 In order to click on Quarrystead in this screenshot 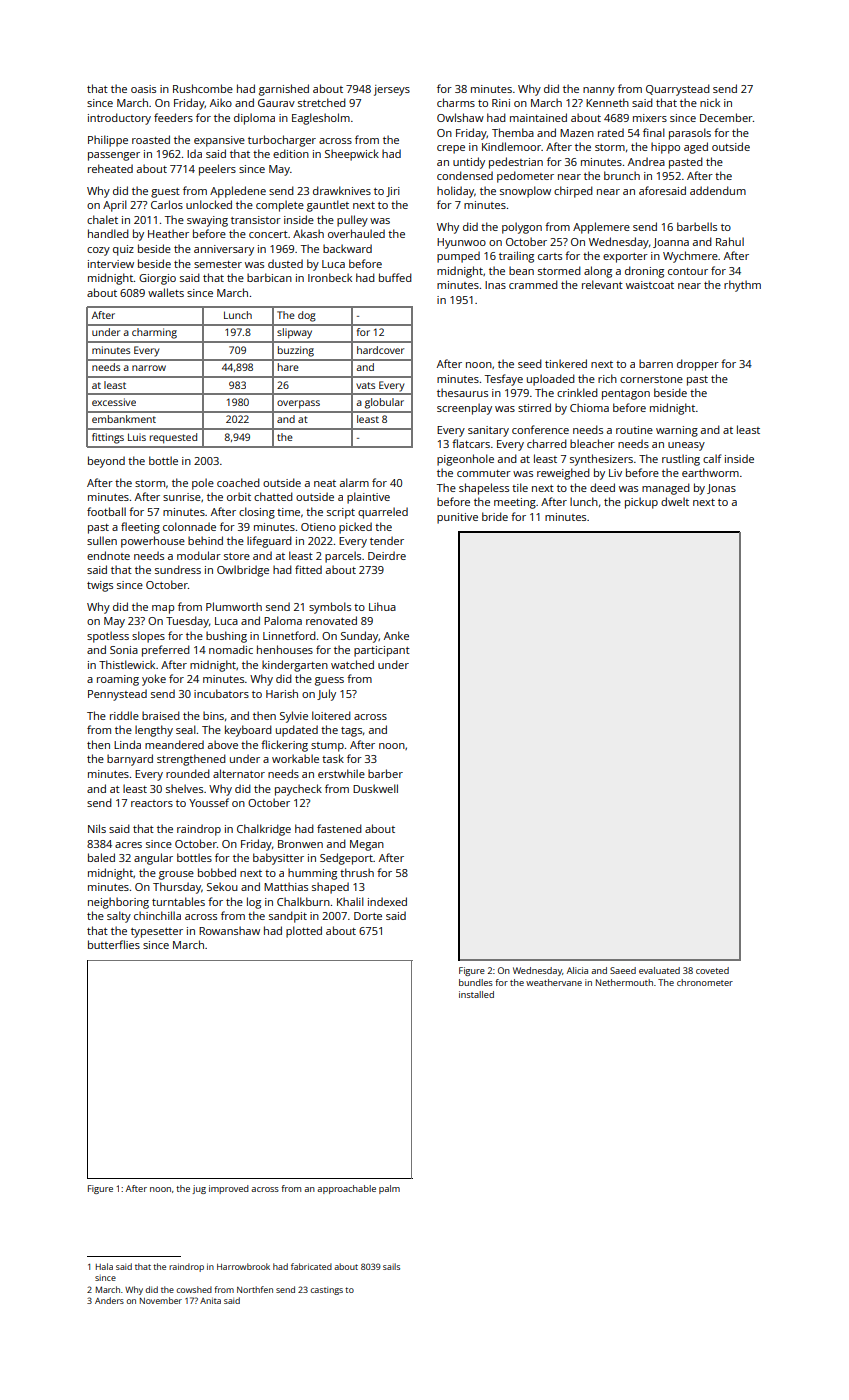, I will do `click(678, 90)`.
